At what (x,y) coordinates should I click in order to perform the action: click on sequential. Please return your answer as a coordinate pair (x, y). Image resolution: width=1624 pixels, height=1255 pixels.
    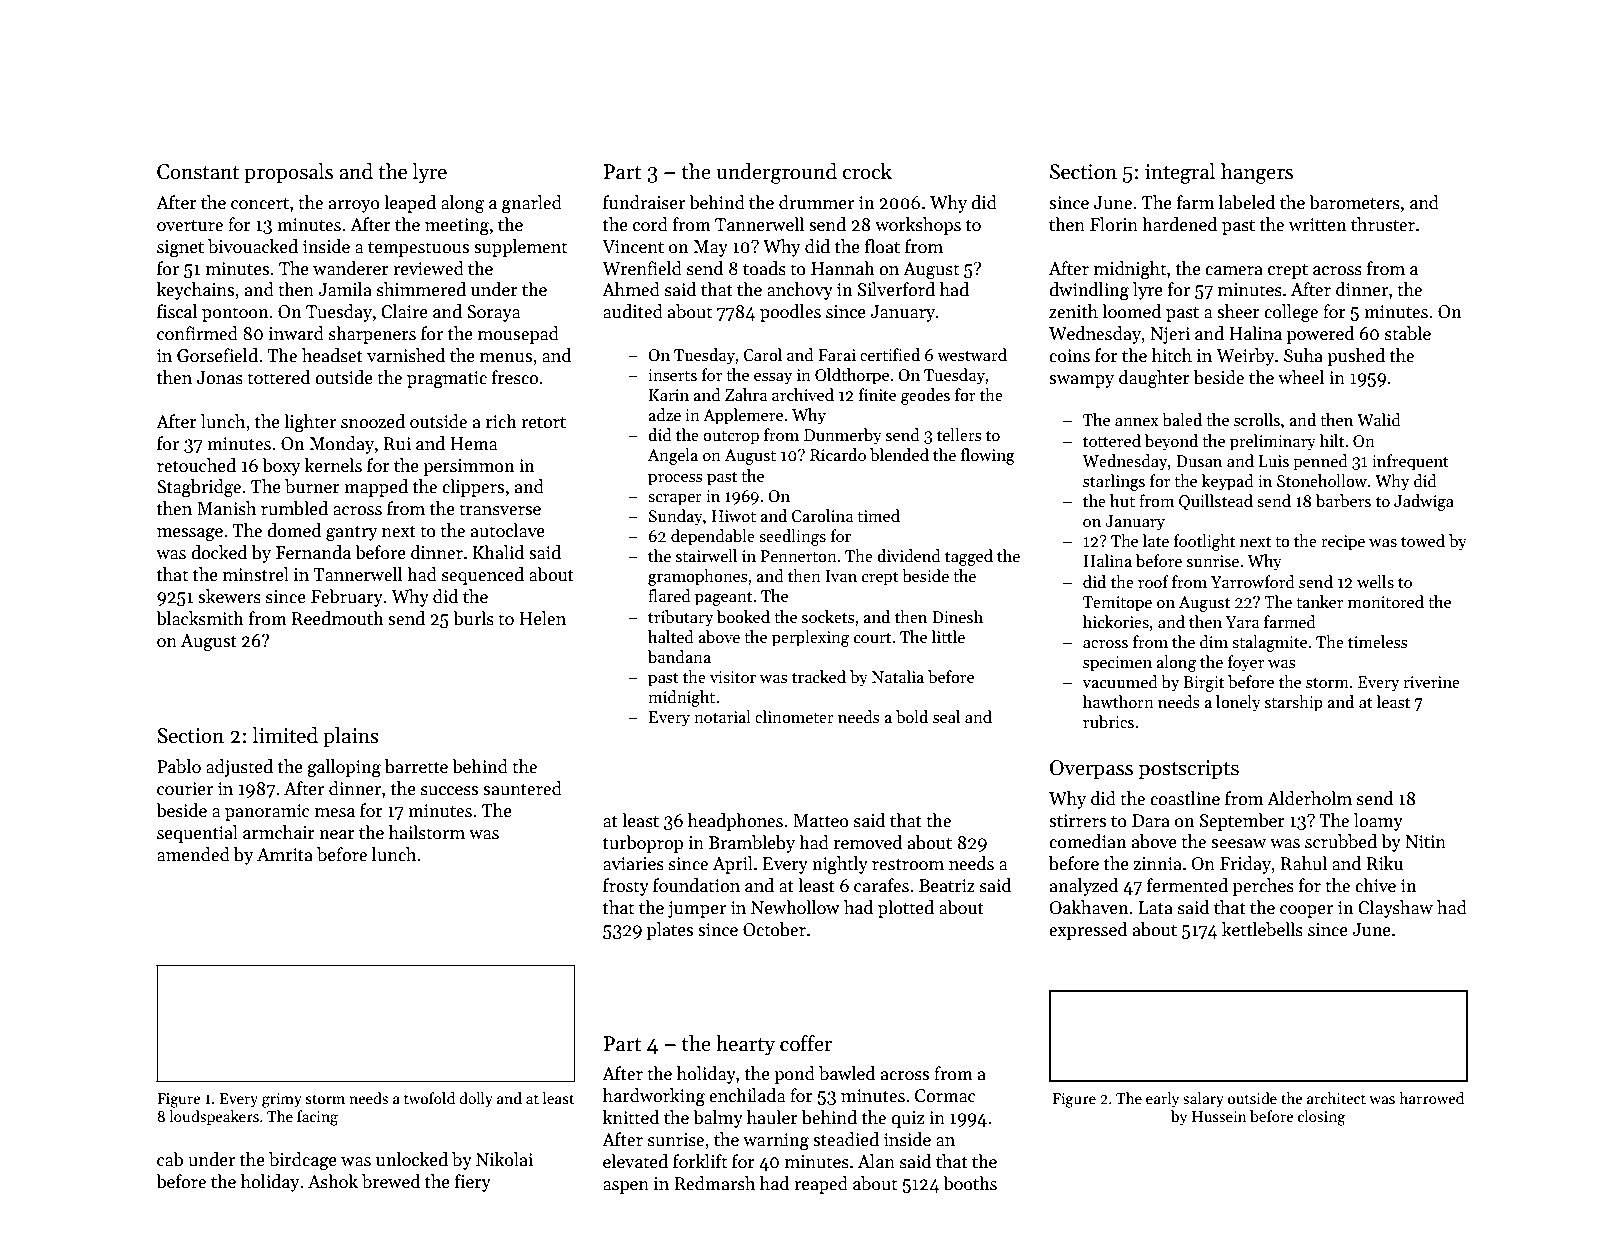
    Looking at the image, I should click on (197, 834).
